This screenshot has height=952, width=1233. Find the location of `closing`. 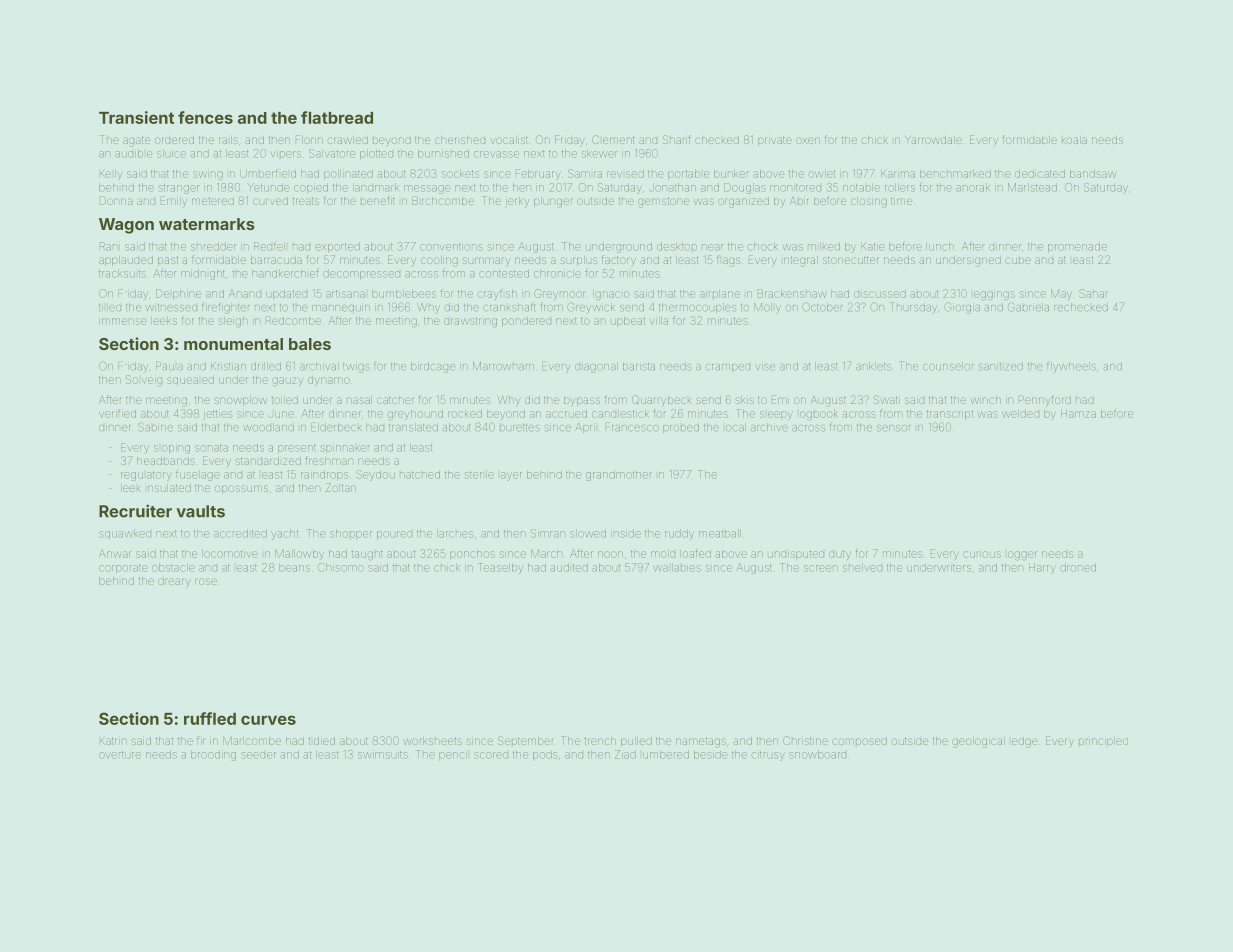

closing is located at coordinates (869, 202).
